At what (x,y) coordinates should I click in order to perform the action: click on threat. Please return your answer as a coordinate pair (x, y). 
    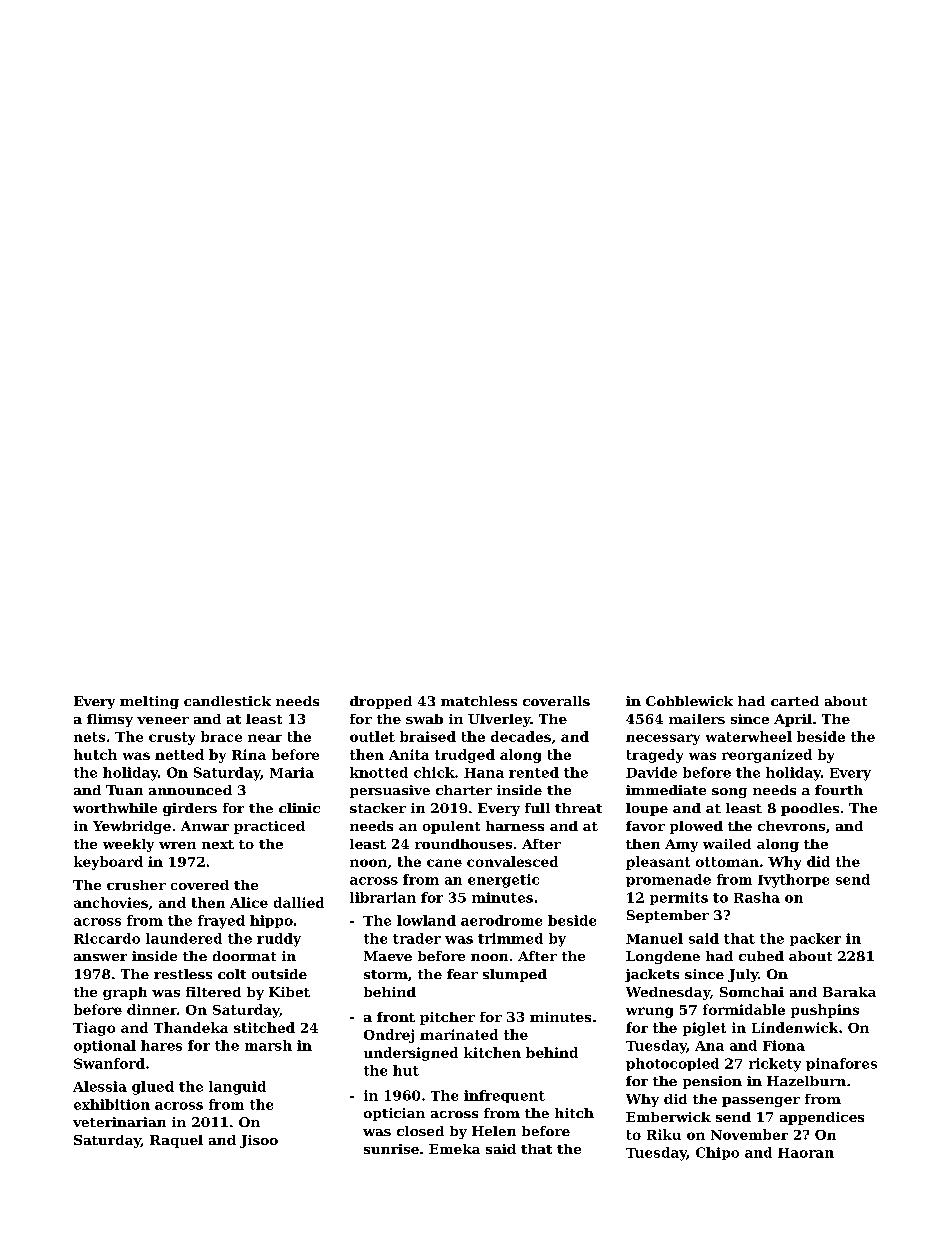
    Looking at the image, I should click on (578, 808).
